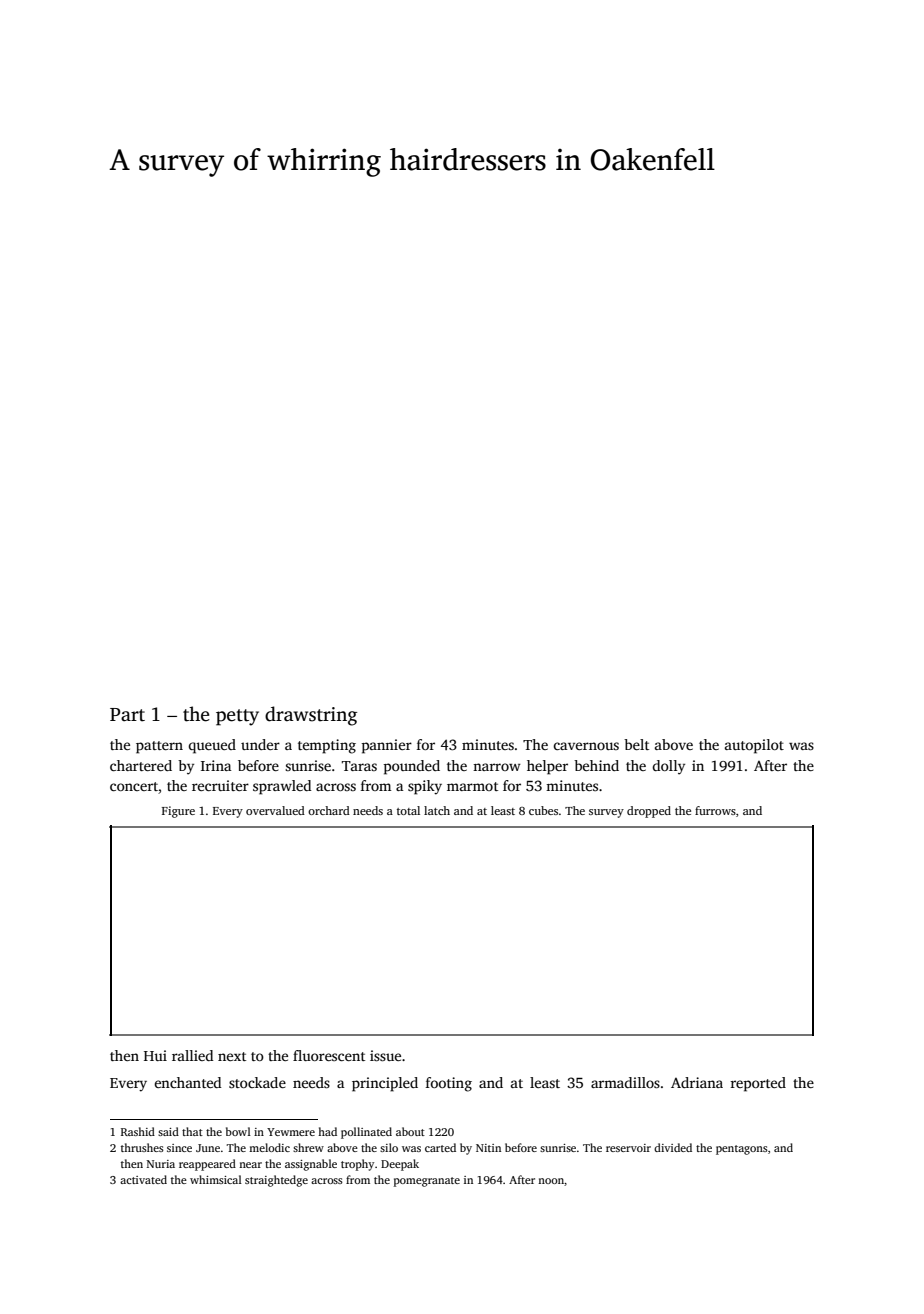 Image resolution: width=924 pixels, height=1314 pixels. I want to click on Figure, so click(178, 812).
